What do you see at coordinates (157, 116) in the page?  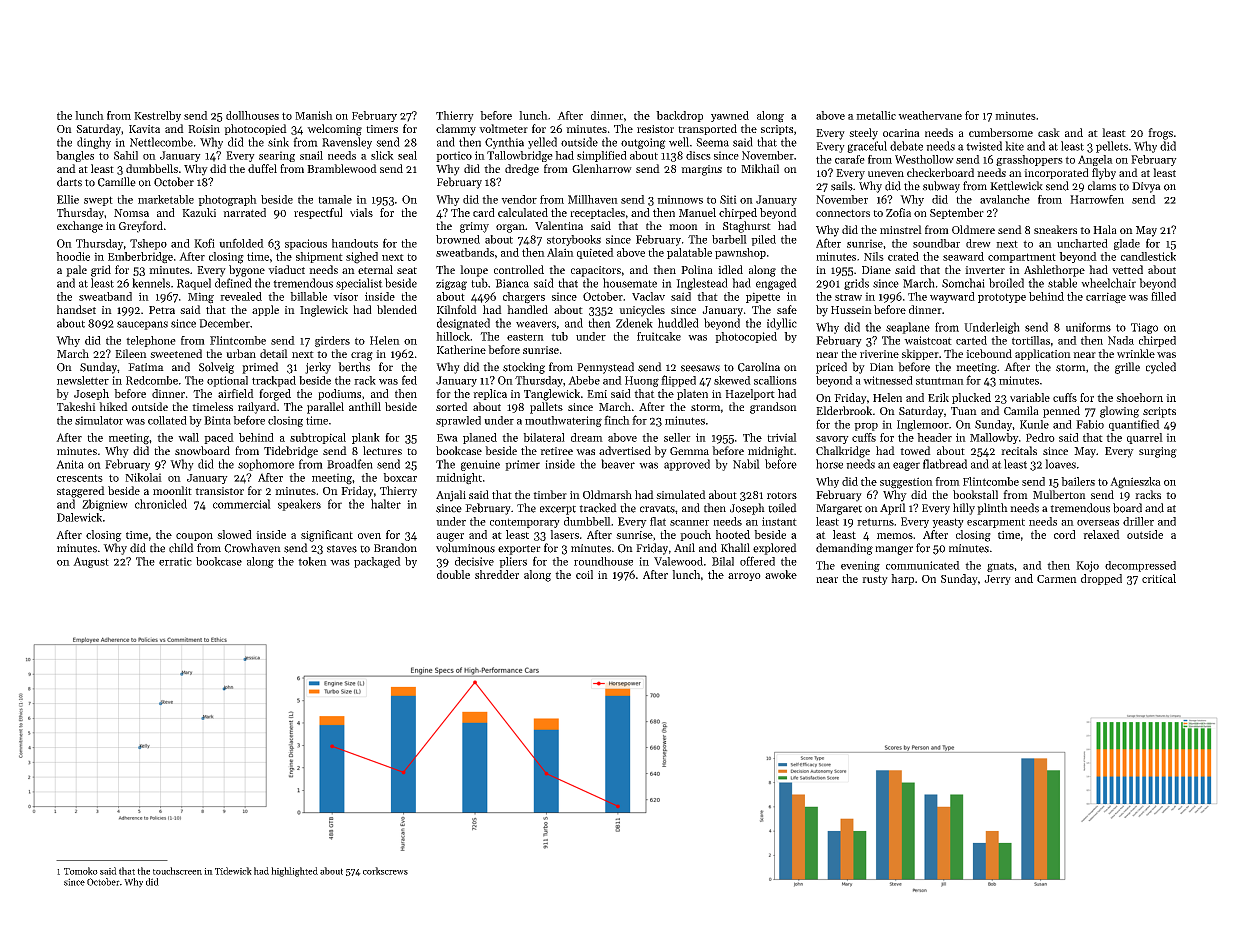 I see `Kestrelby` at bounding box center [157, 116].
